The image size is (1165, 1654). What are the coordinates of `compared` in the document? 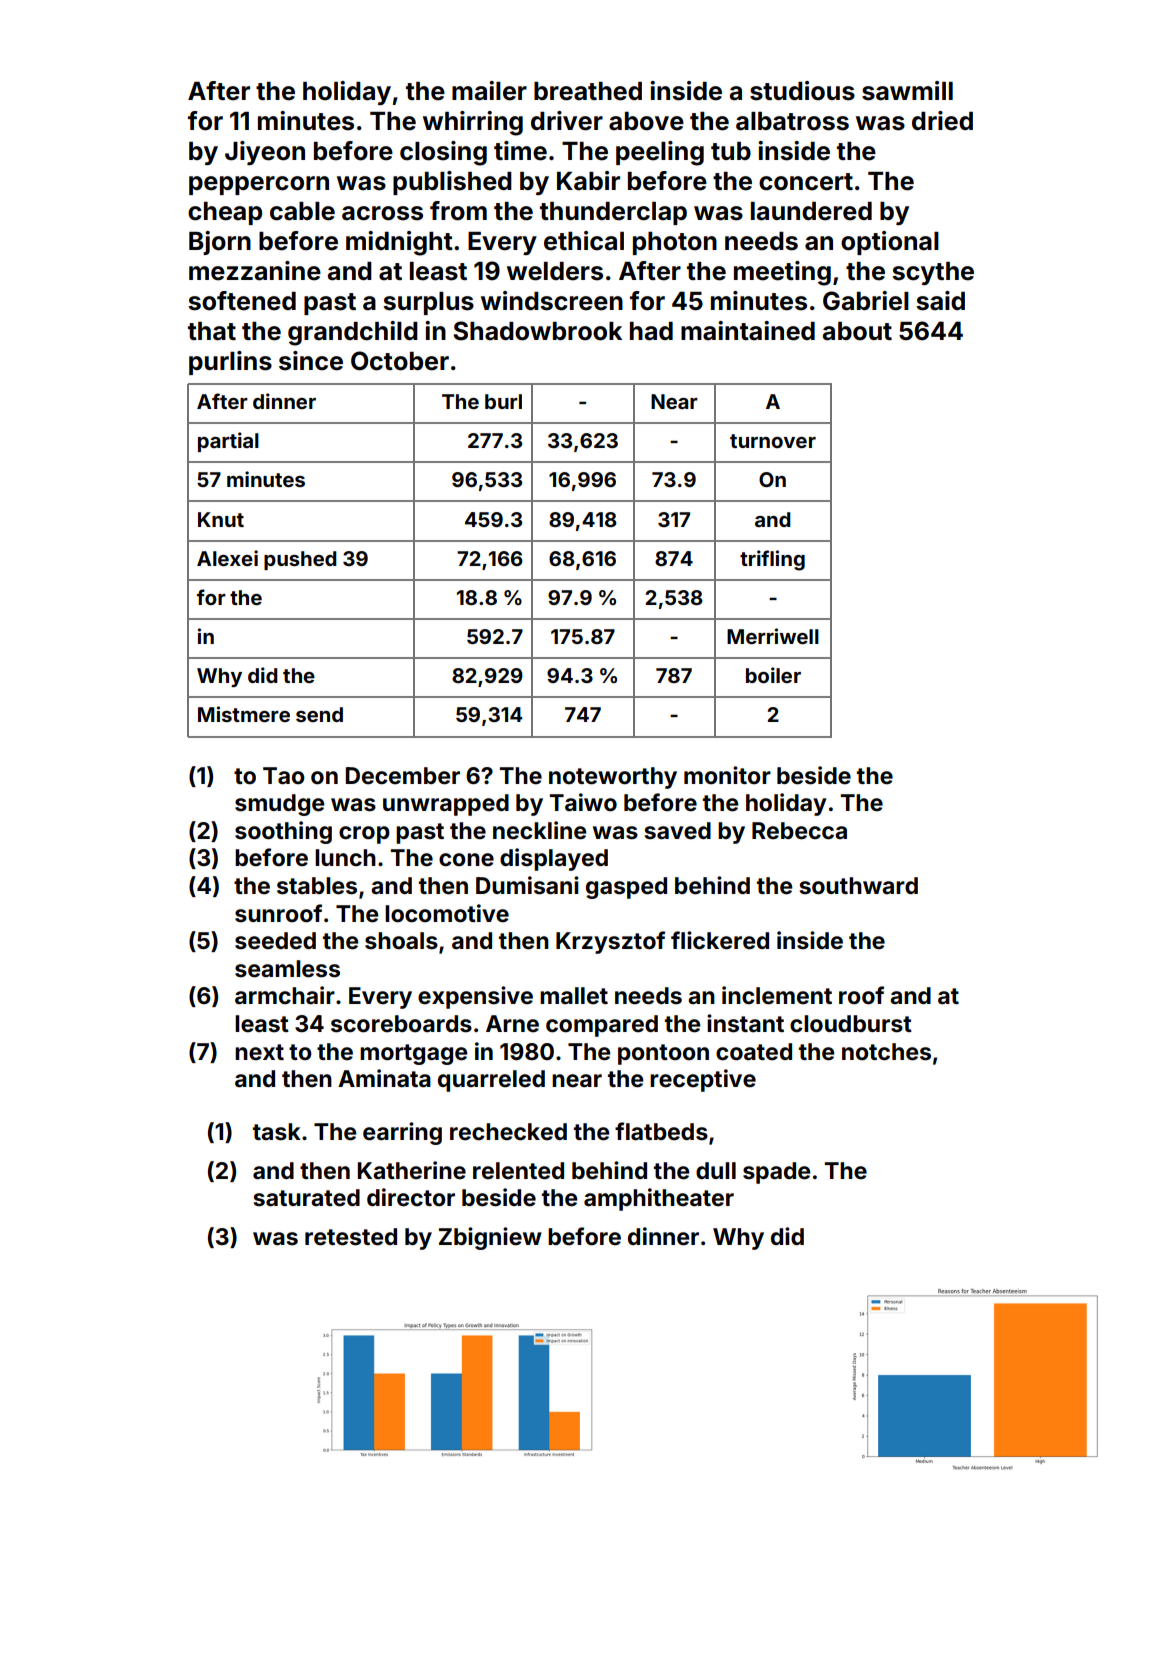 It's located at (602, 1026).
